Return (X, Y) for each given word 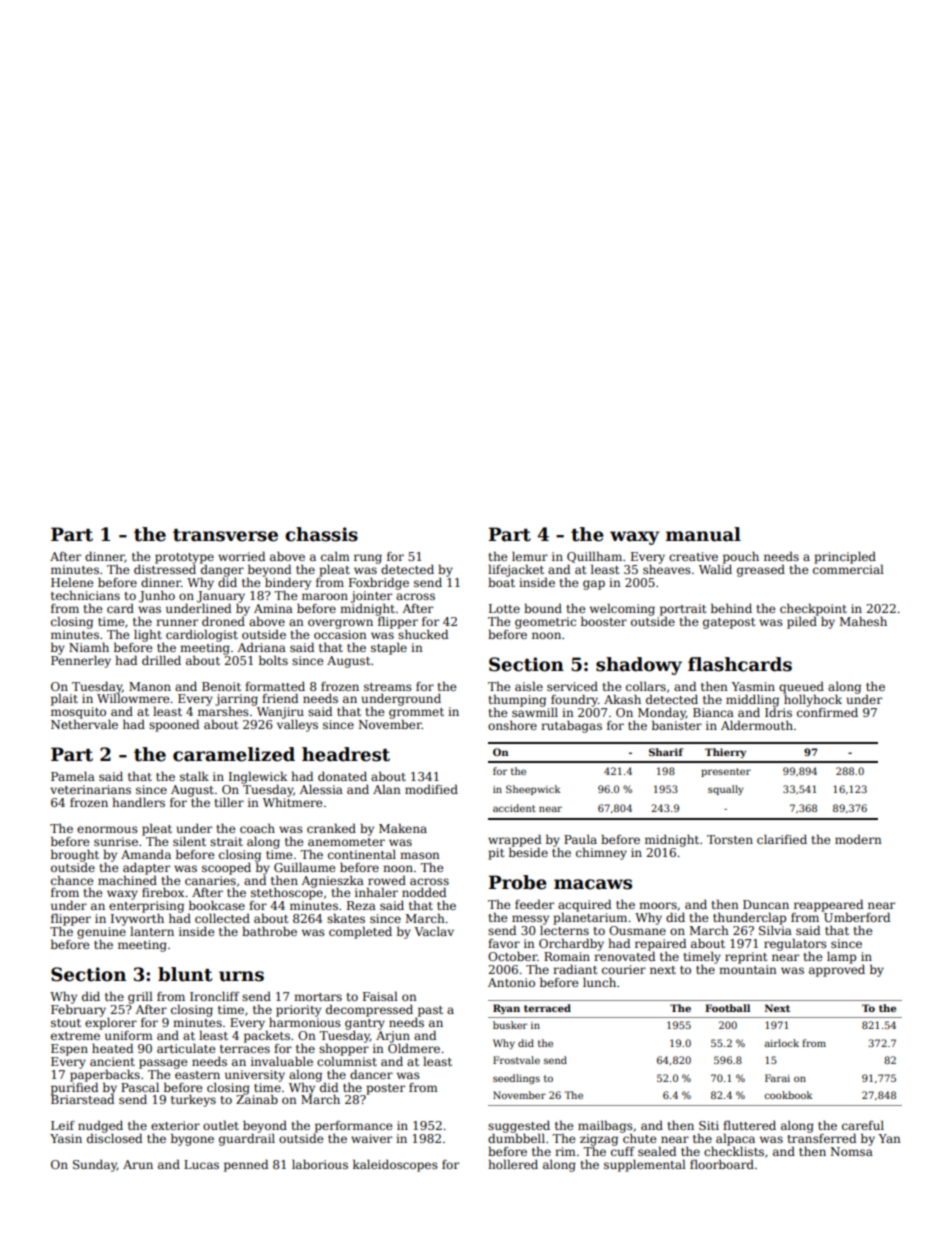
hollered (513, 1164)
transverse (225, 535)
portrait (683, 610)
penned (246, 1165)
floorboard (722, 1164)
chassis (321, 534)
